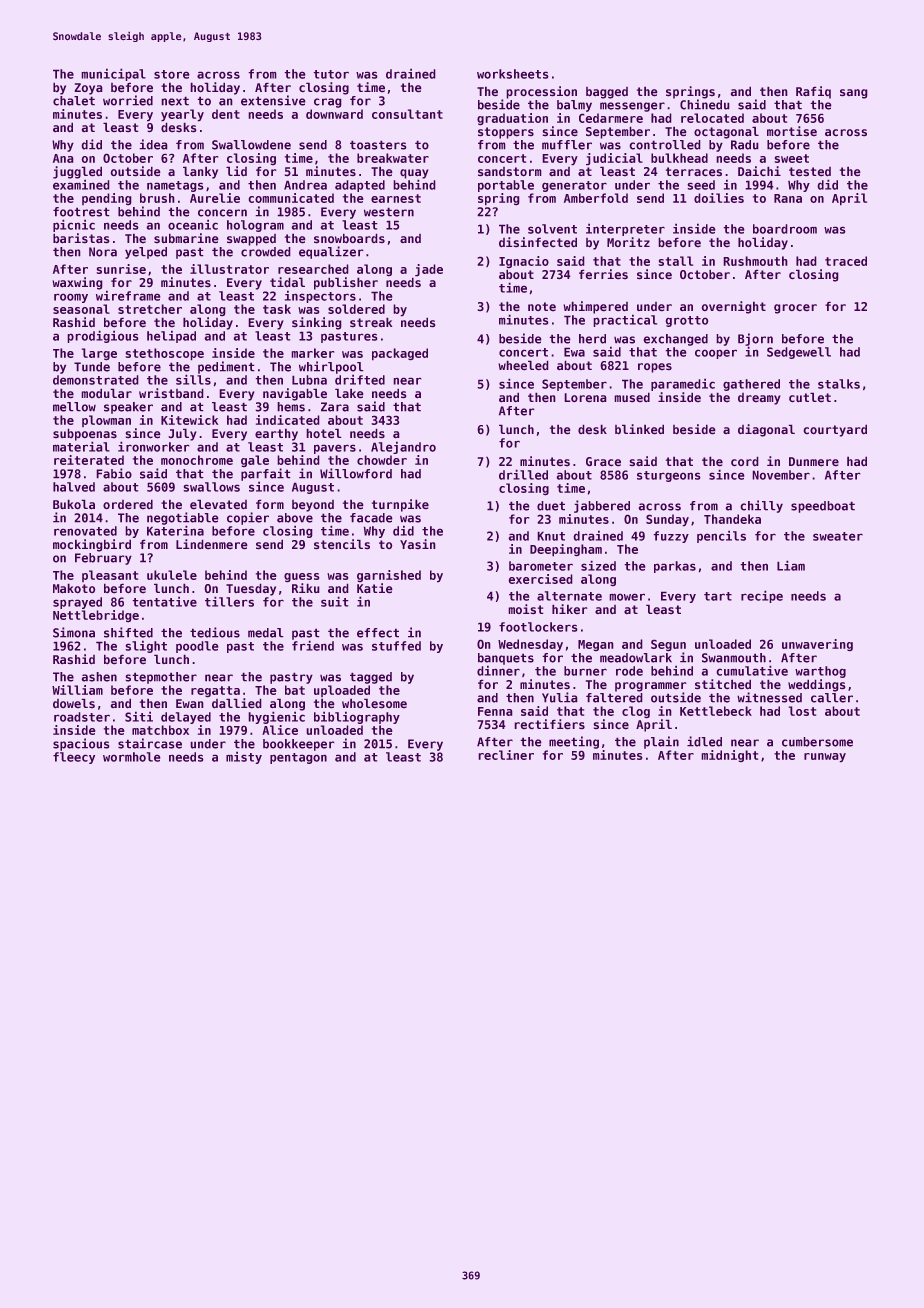 The image size is (924, 1308). I want to click on municipal, so click(113, 74).
